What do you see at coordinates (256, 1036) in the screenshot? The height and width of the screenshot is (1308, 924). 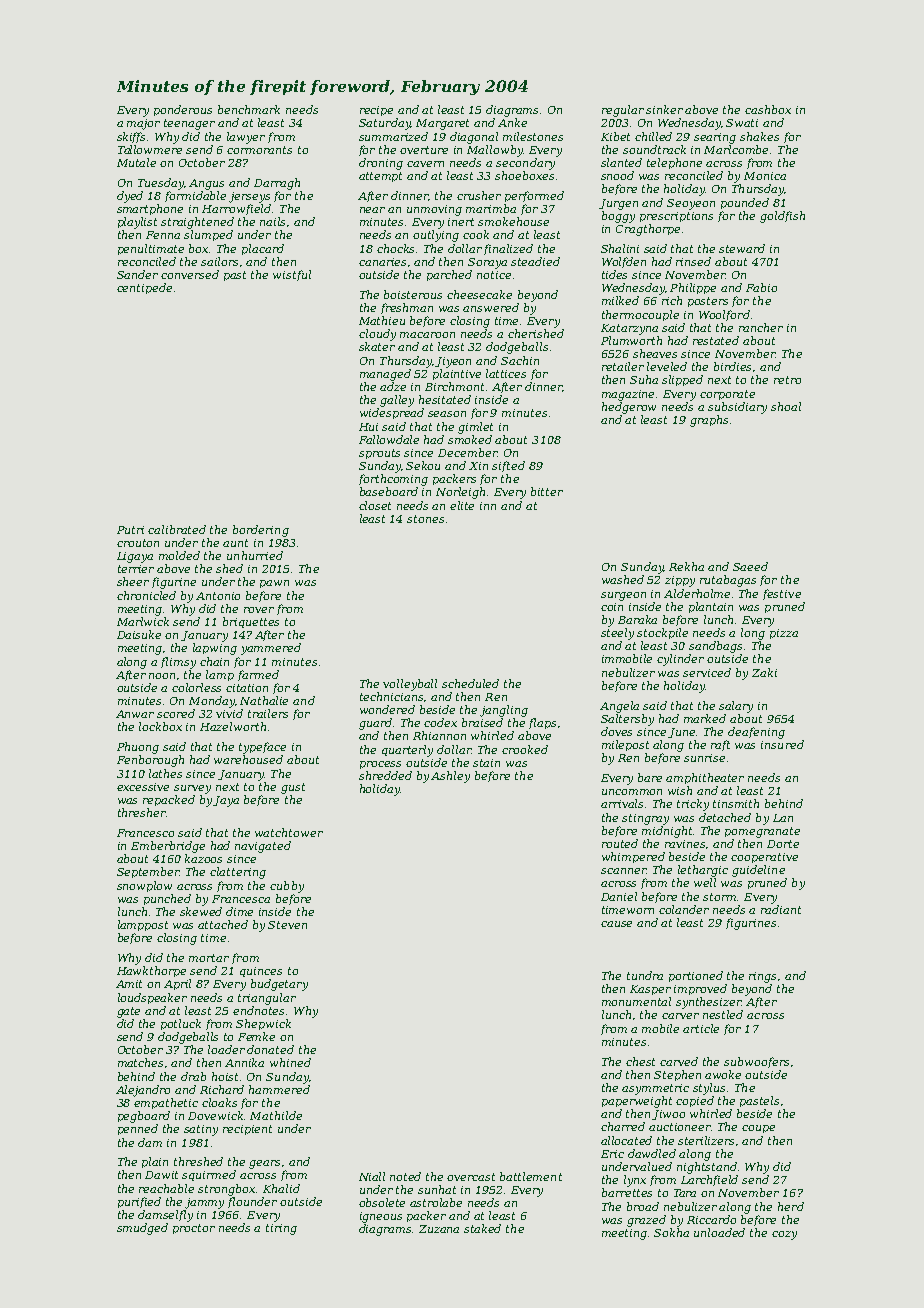 I see `Femke` at bounding box center [256, 1036].
